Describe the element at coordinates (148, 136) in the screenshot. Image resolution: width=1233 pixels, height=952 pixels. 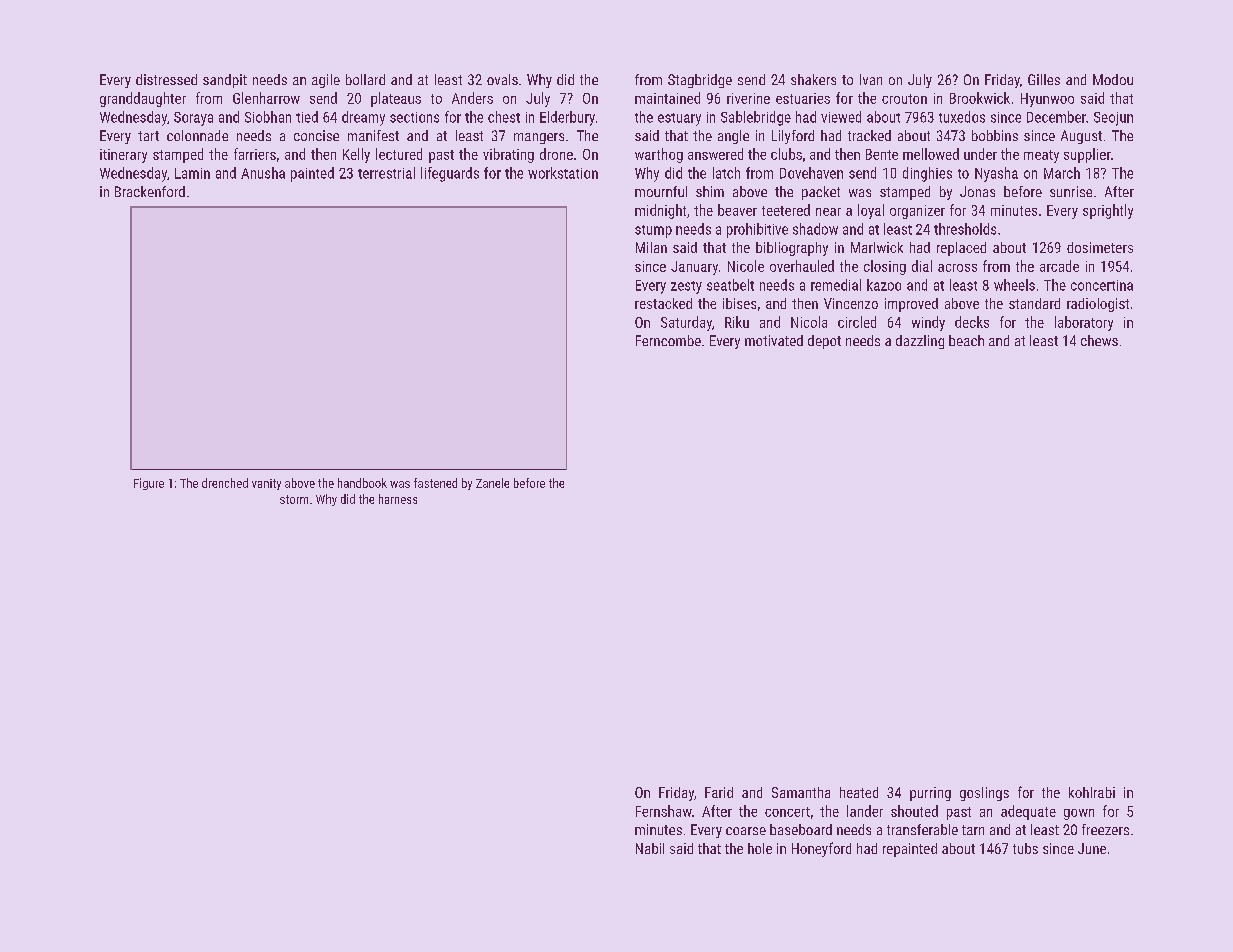
I see `tart` at that location.
